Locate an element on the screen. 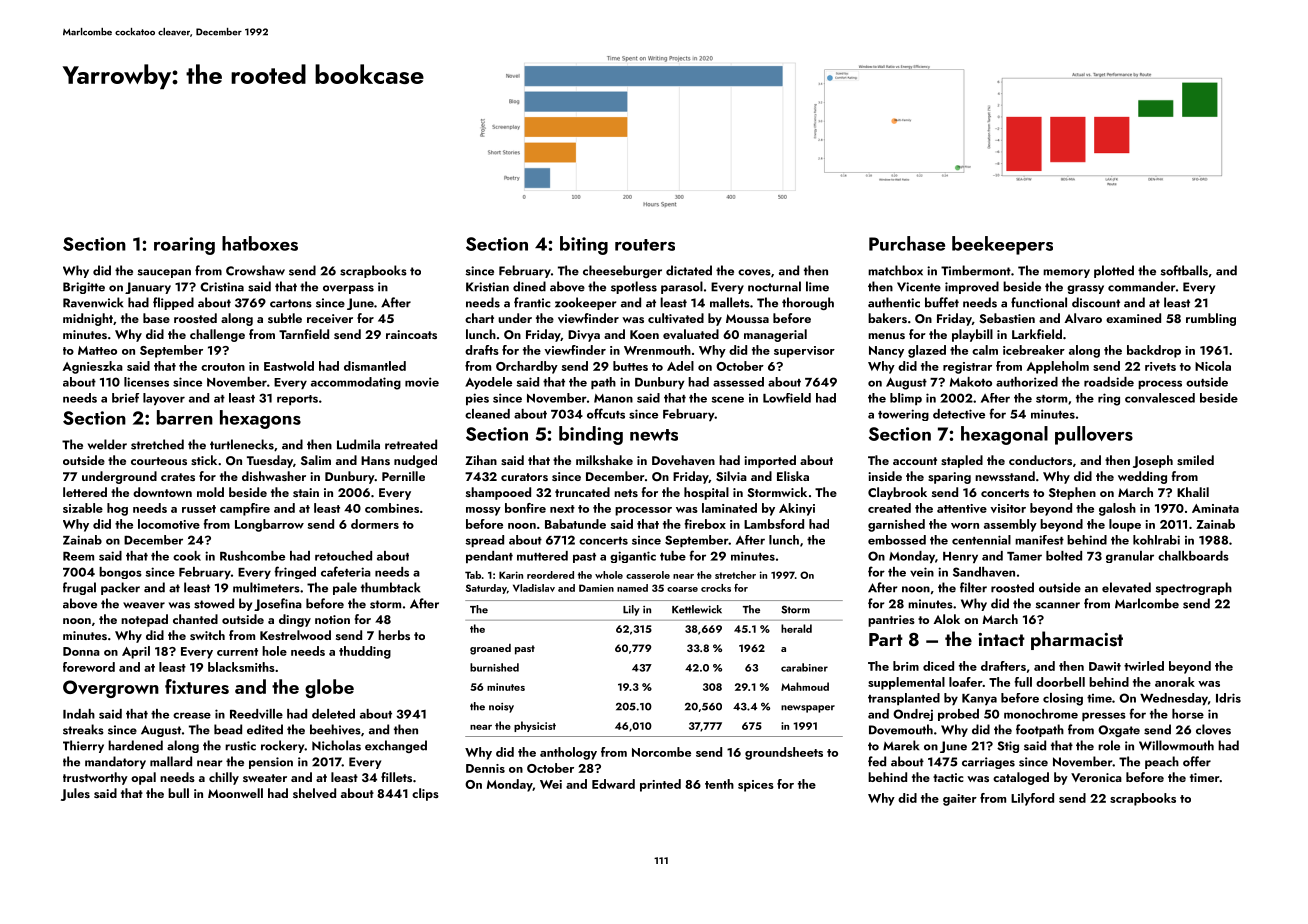 Image resolution: width=1308 pixels, height=924 pixels. Lowfield is located at coordinates (787, 398).
